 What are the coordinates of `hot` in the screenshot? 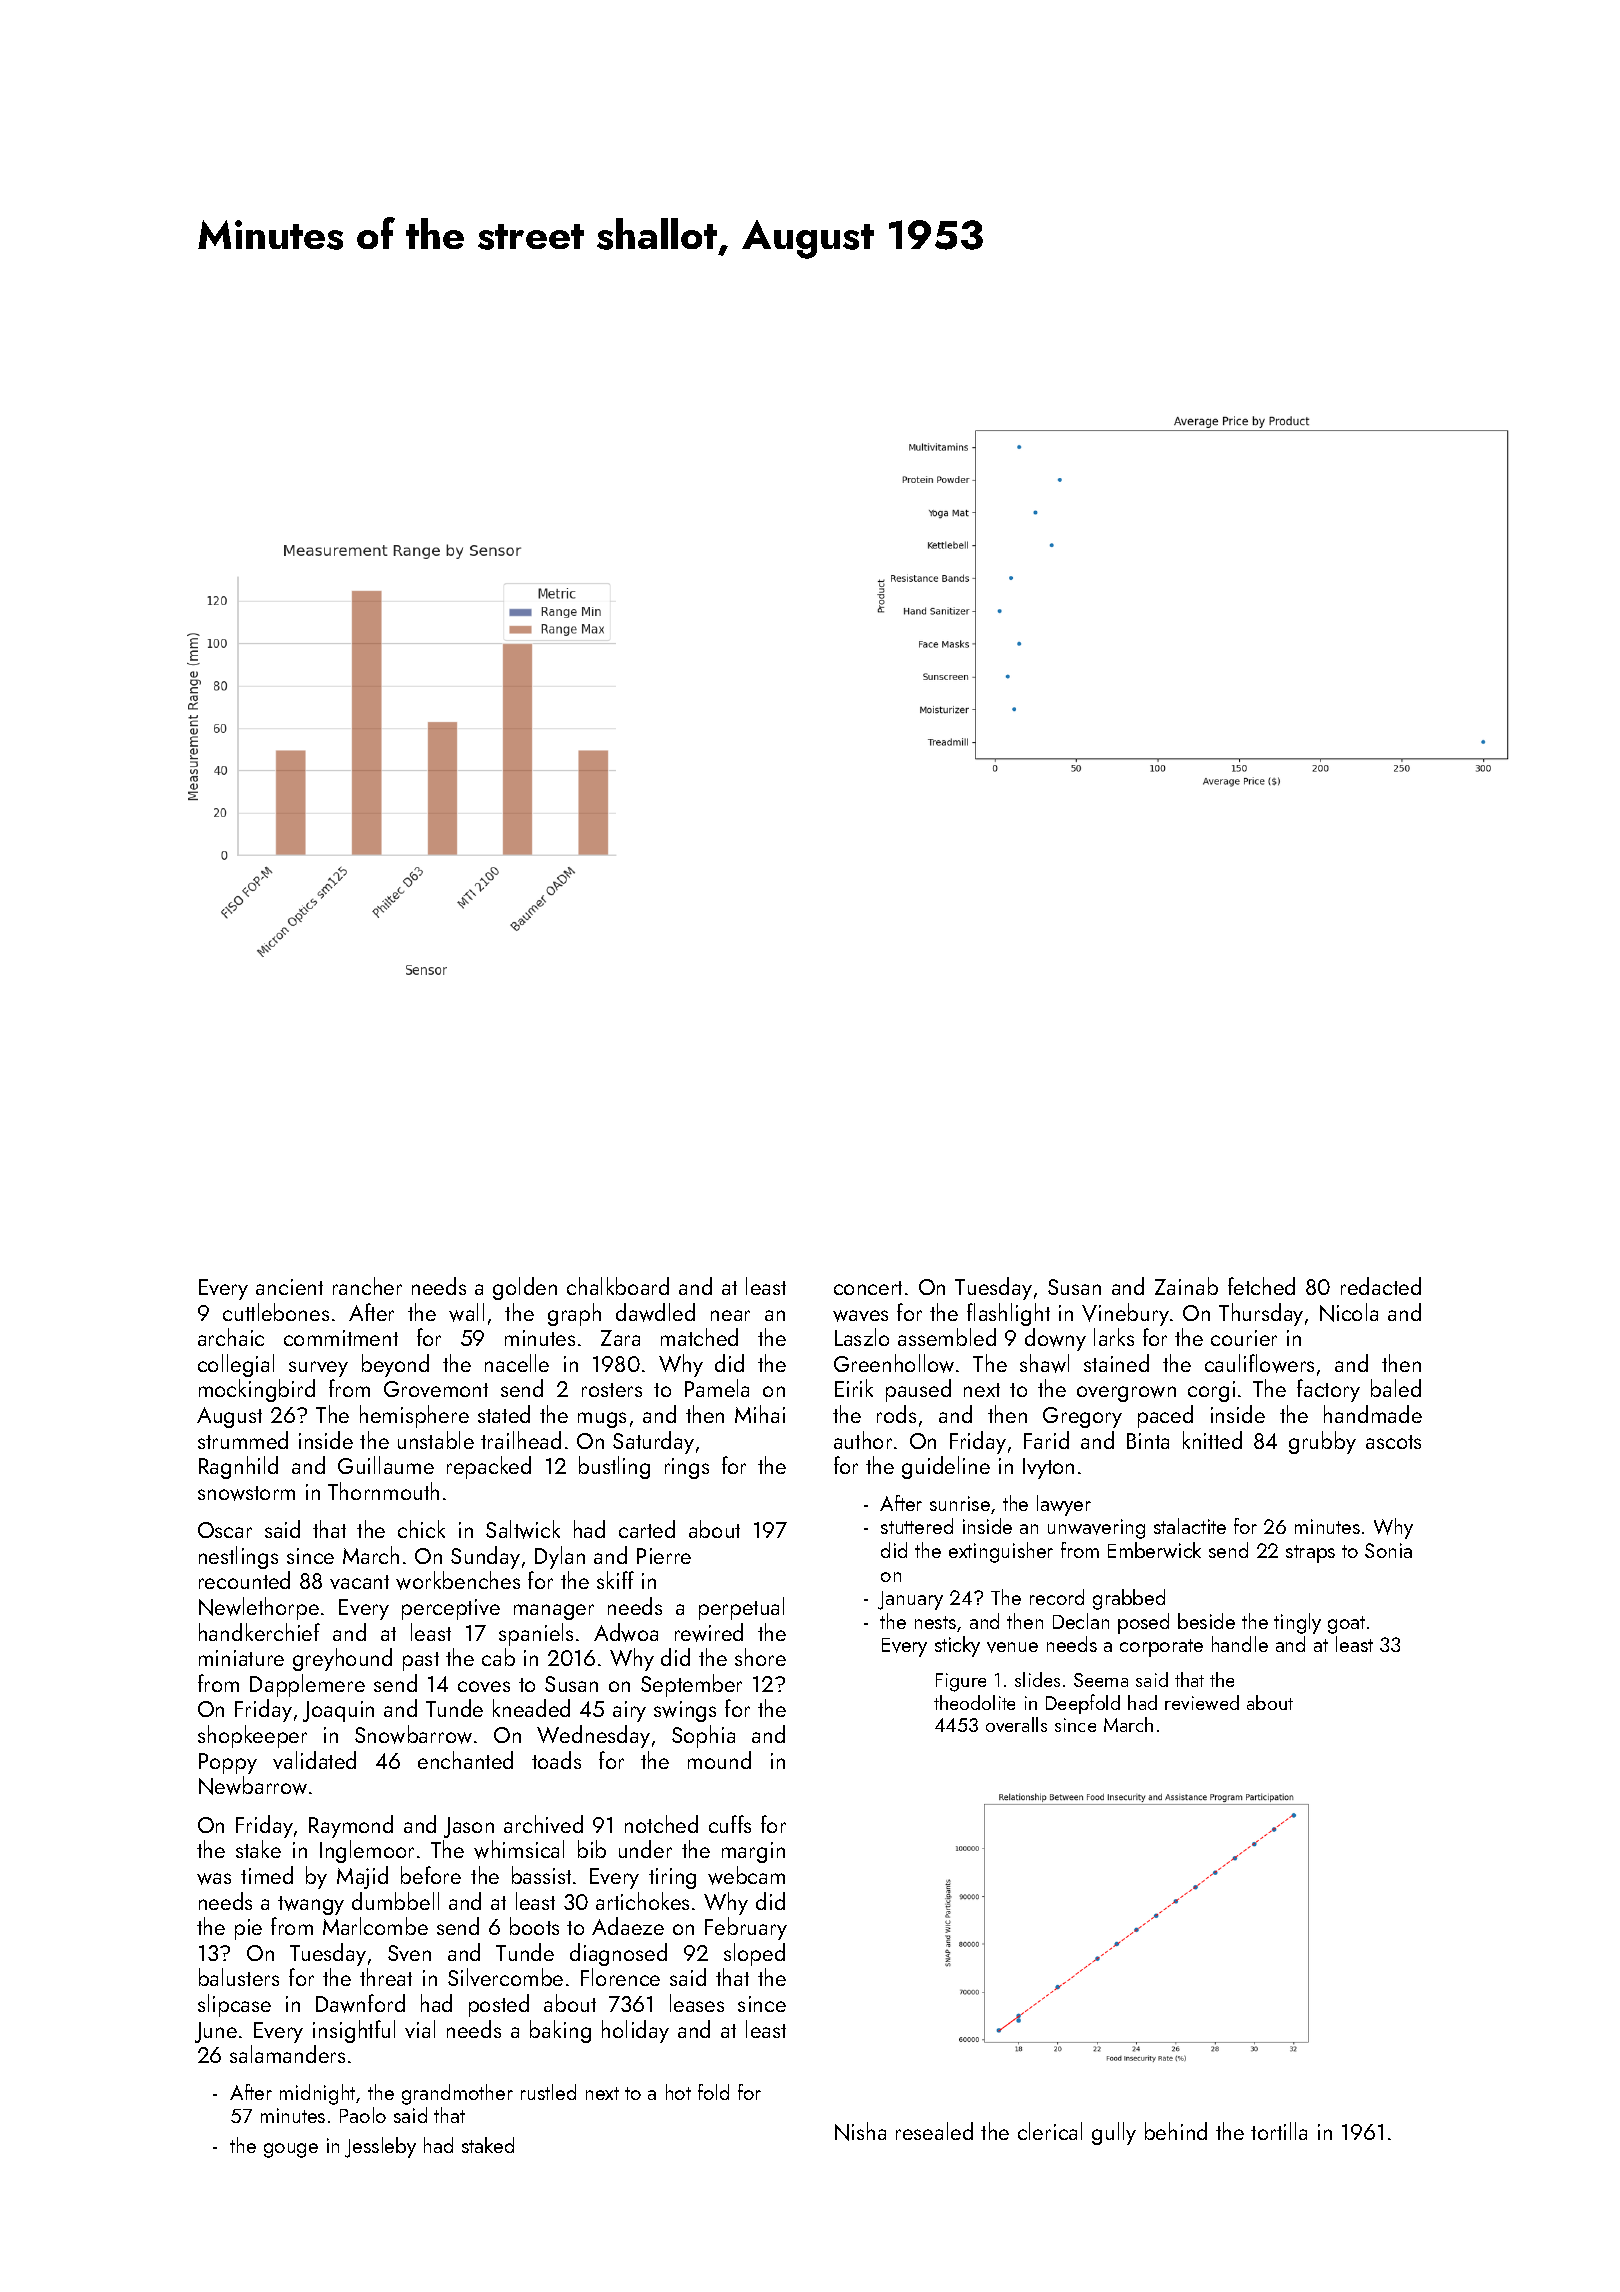 It's located at (678, 2092).
